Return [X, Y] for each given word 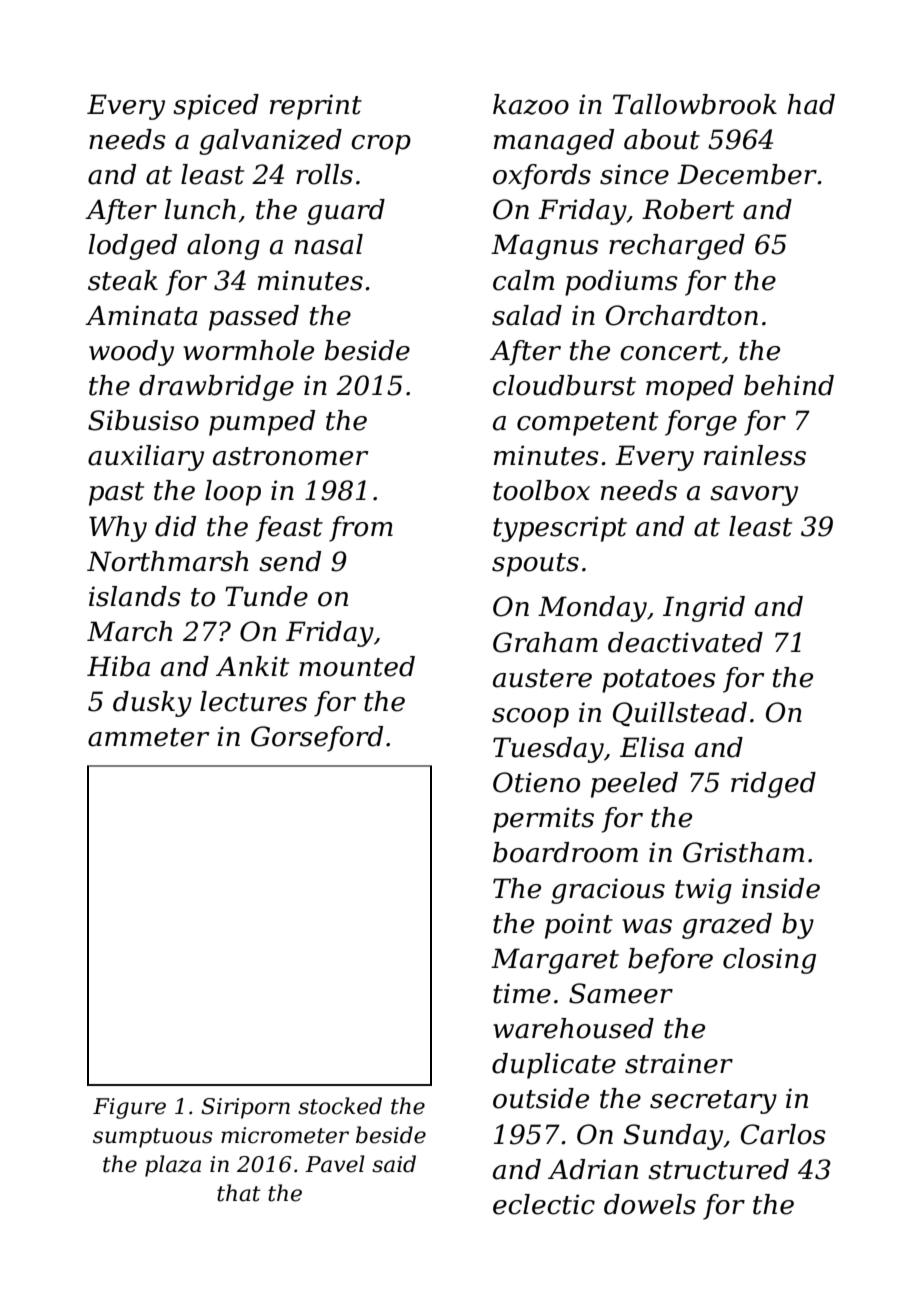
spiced [216, 107]
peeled [634, 785]
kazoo [531, 104]
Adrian [593, 1169]
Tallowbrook [695, 104]
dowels [650, 1204]
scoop [530, 718]
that [239, 1193]
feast [289, 529]
